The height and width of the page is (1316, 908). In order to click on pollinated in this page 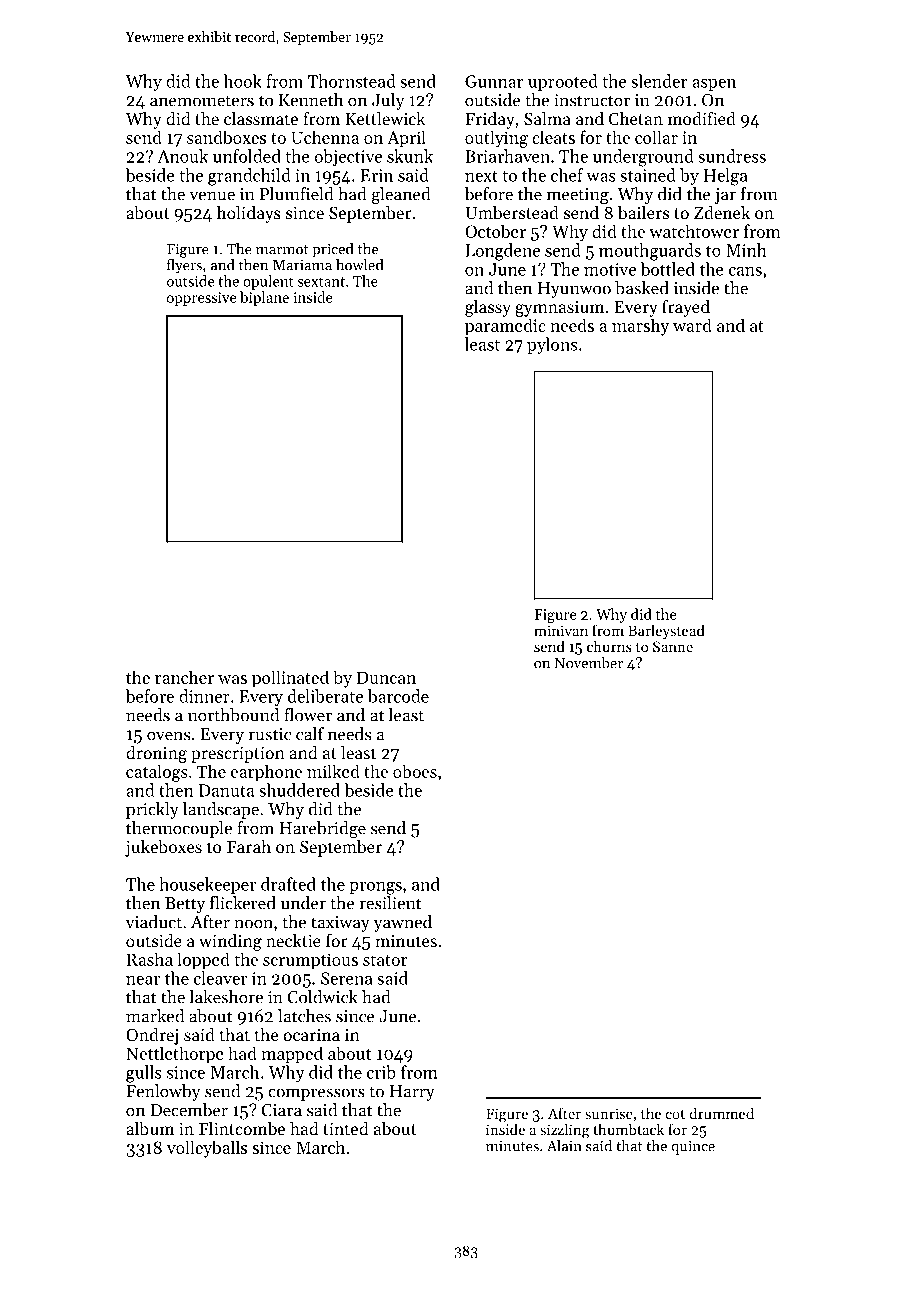, I will do `click(290, 679)`.
